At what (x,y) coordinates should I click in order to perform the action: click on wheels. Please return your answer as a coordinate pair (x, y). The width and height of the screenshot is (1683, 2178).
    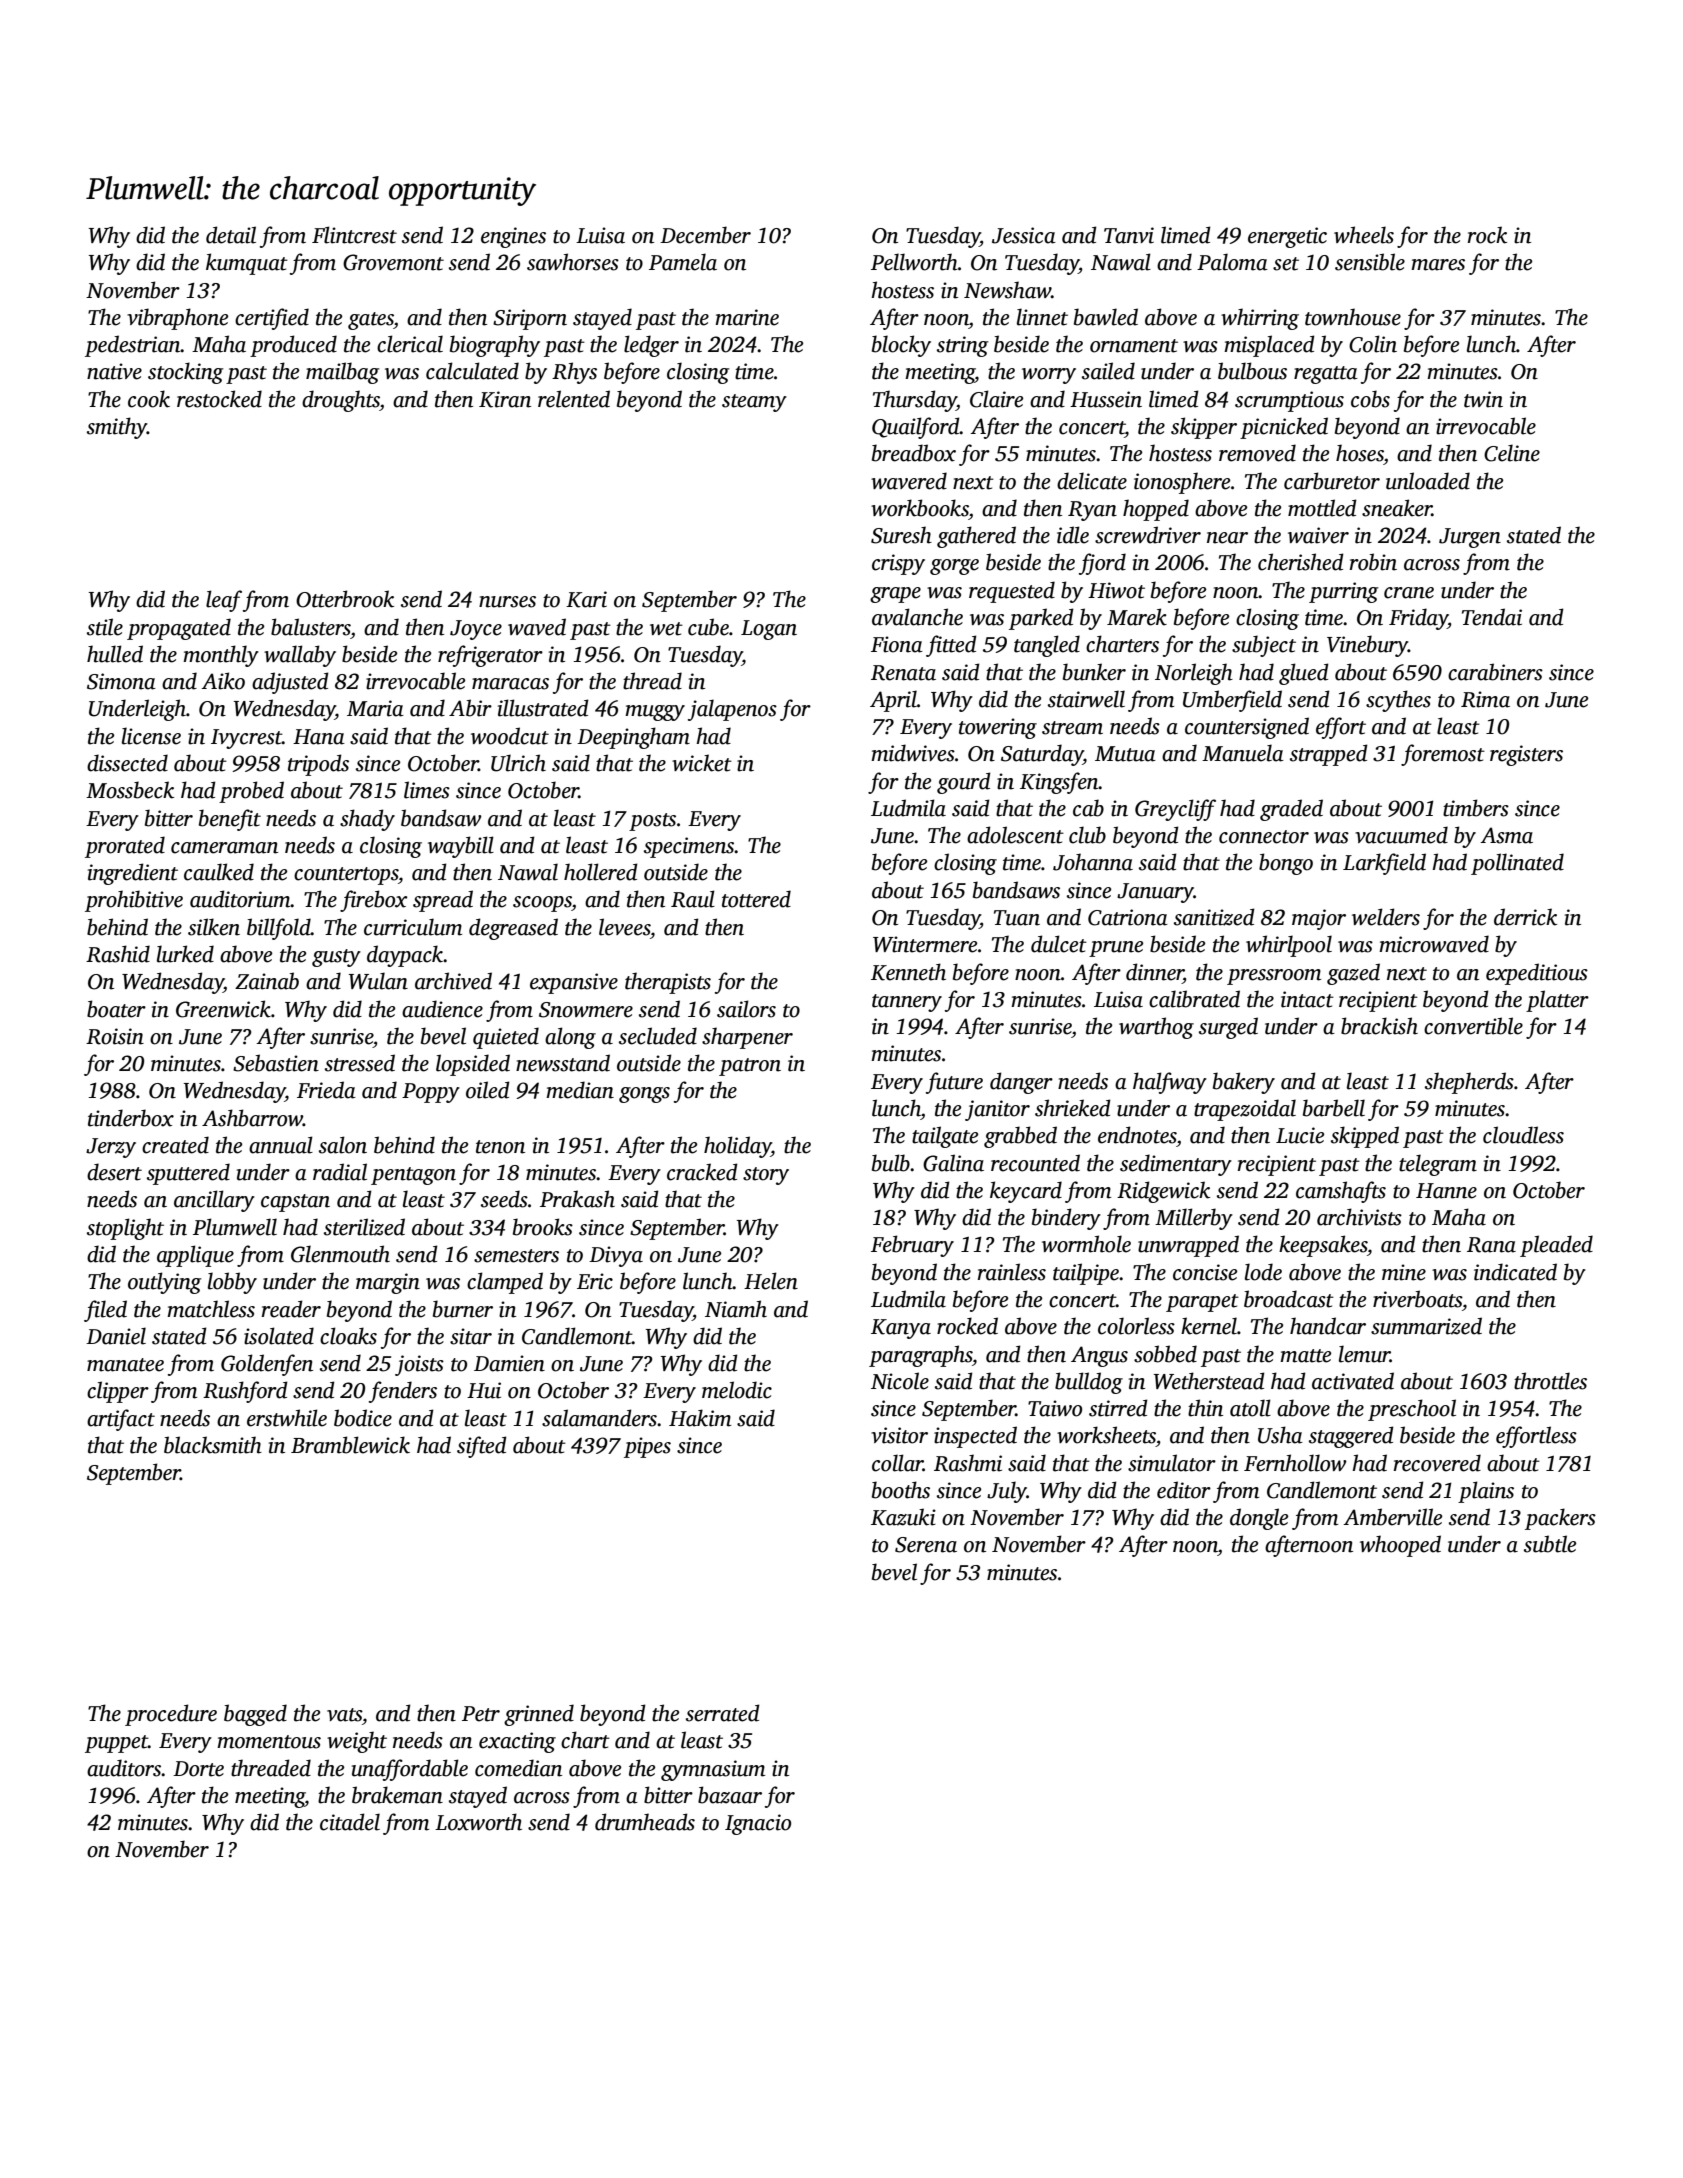
    Looking at the image, I should click on (1364, 235).
